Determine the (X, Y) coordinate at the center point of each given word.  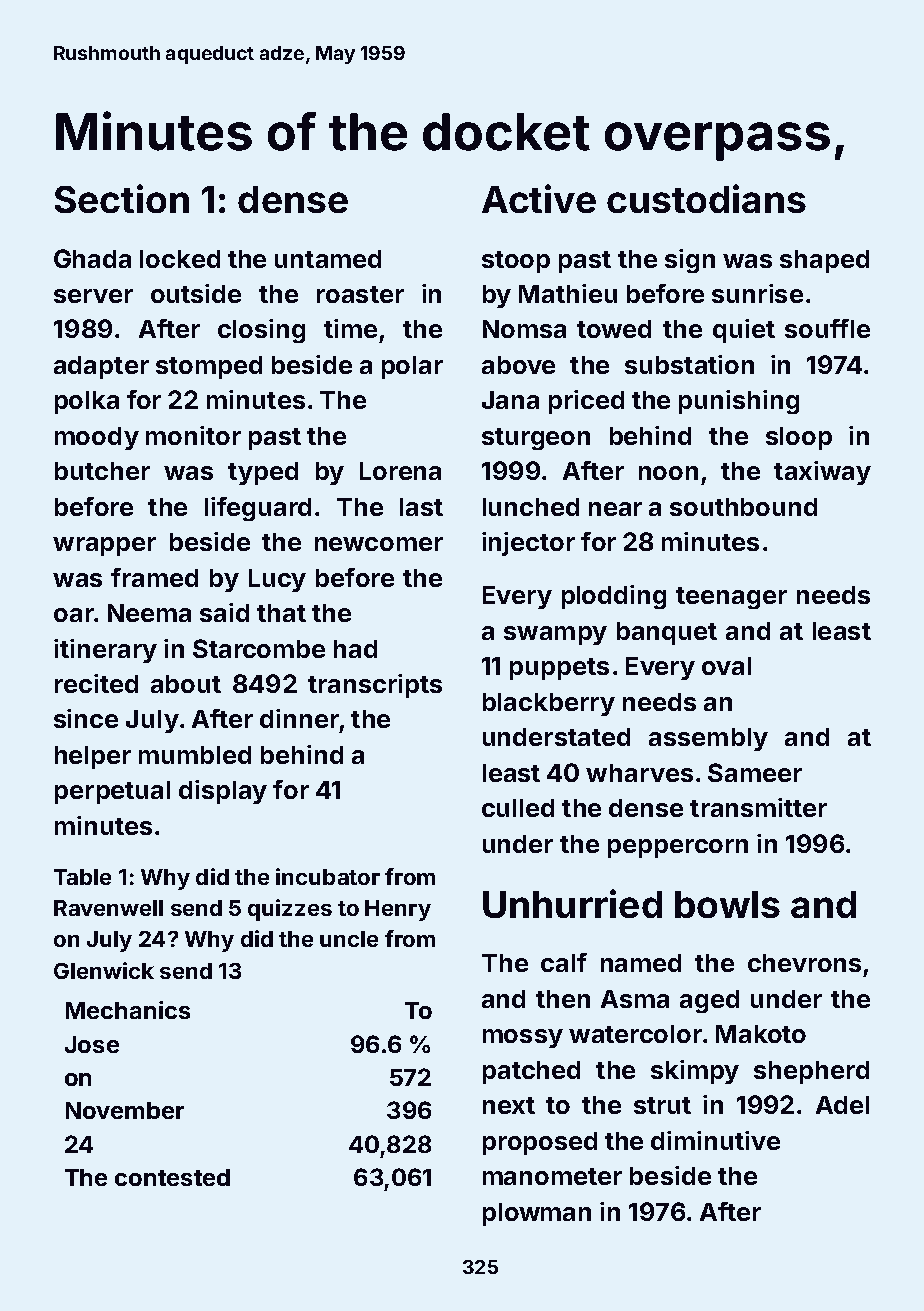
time (350, 328)
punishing (739, 402)
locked (180, 259)
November (125, 1110)
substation (689, 364)
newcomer (379, 544)
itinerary (105, 651)
